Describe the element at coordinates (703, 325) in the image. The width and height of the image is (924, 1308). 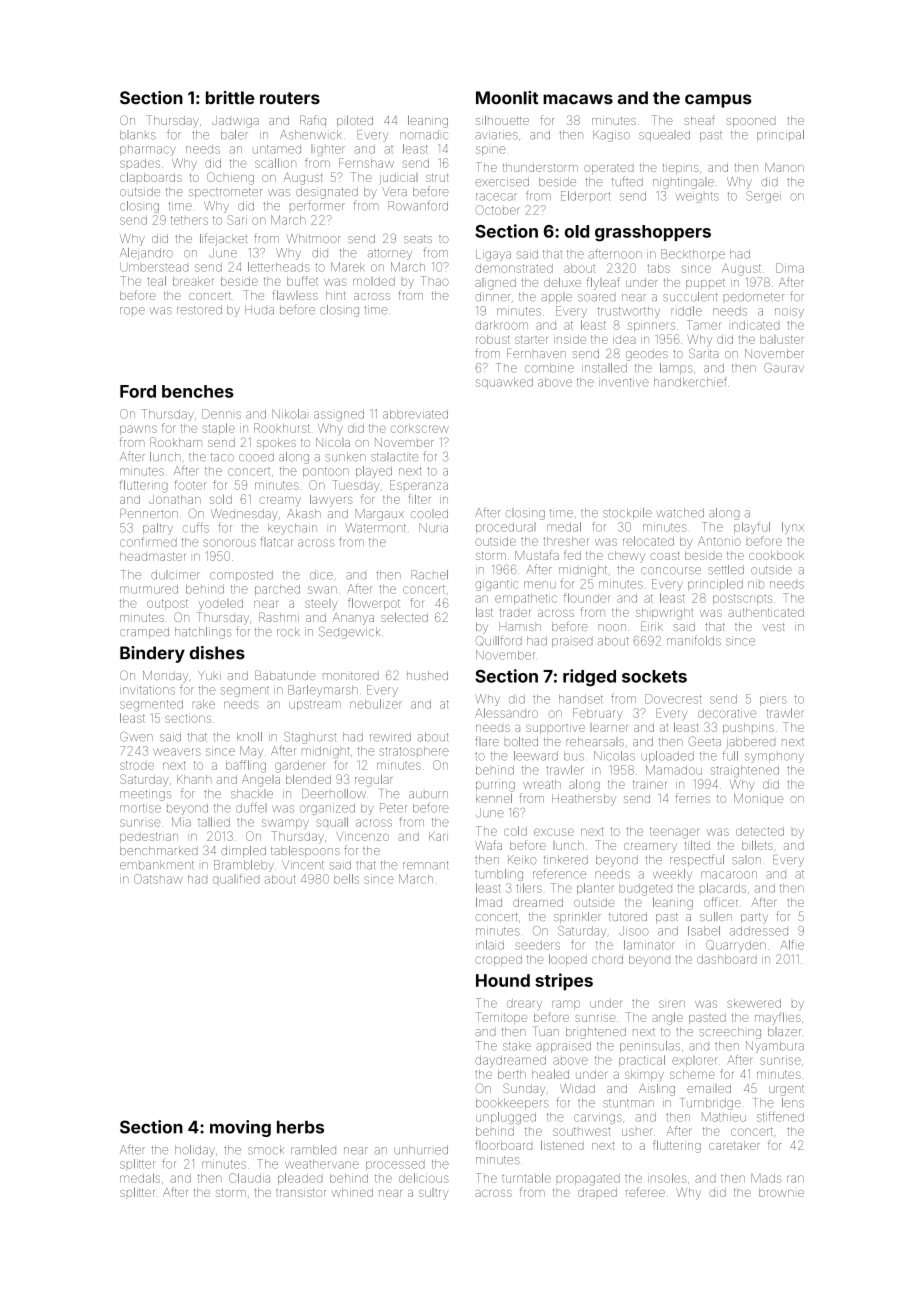
I see `Tamer` at that location.
